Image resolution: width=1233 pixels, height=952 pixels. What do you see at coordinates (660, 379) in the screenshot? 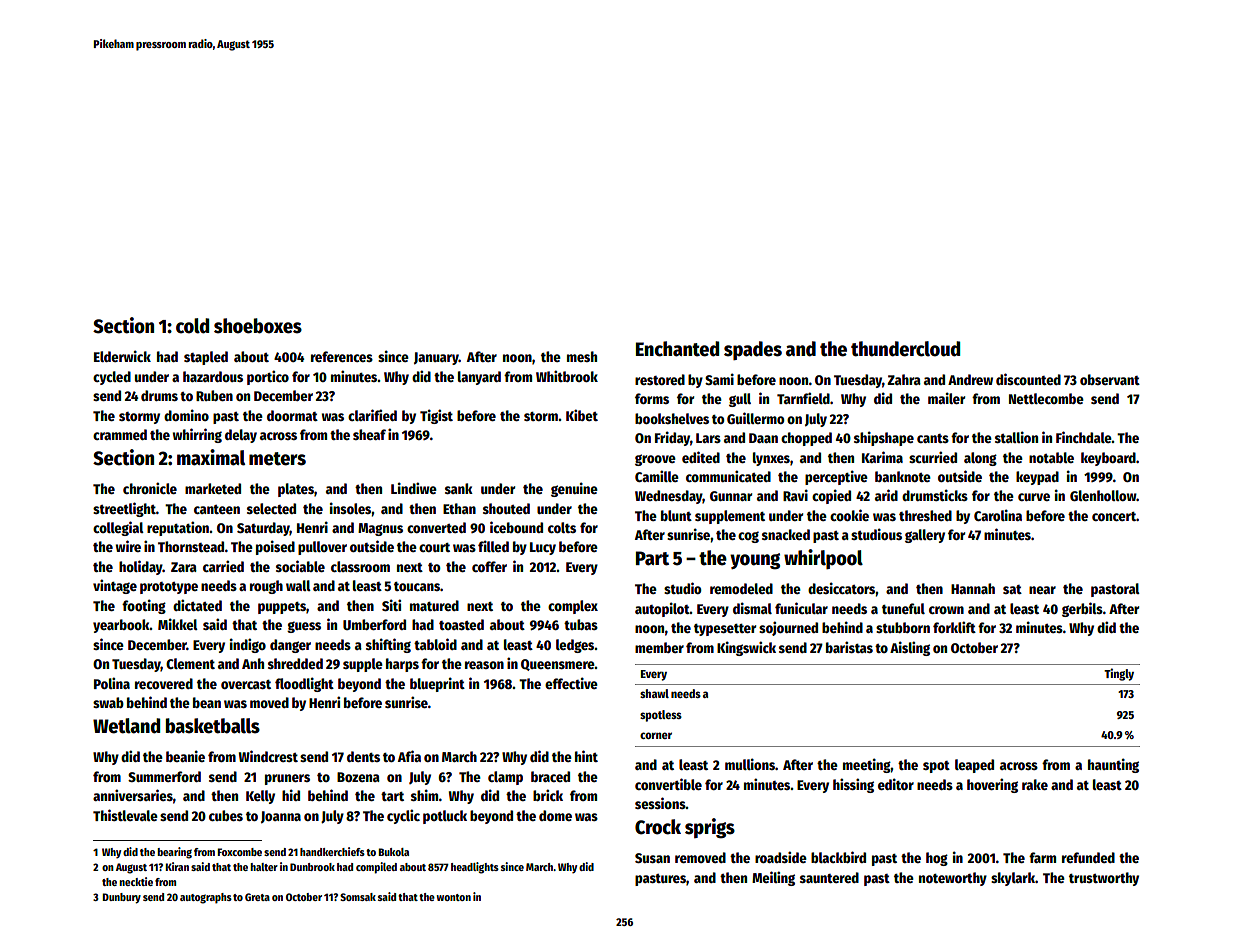
I see `restored` at bounding box center [660, 379].
